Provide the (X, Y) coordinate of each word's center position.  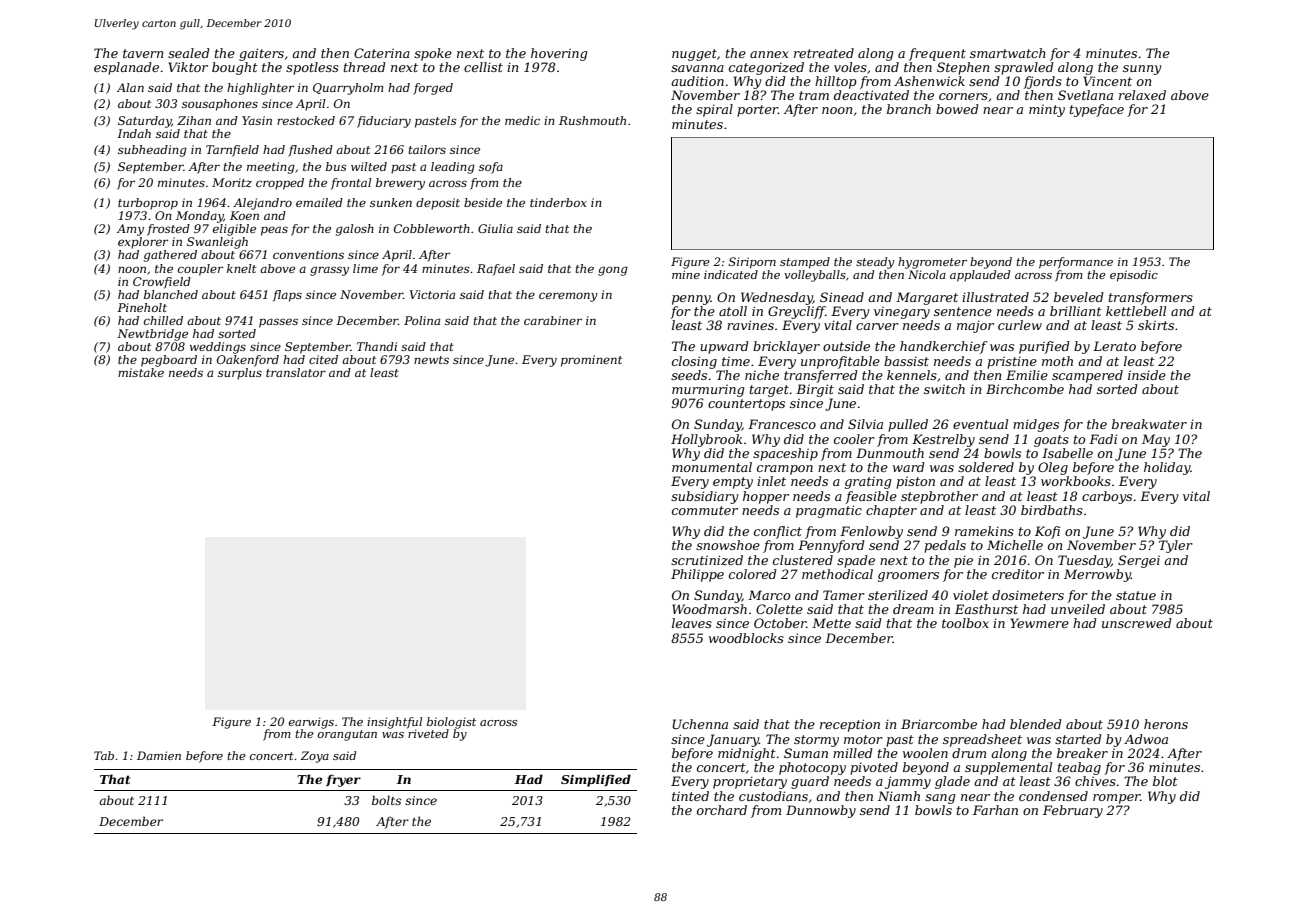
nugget (694, 55)
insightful (394, 723)
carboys (1107, 497)
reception (850, 725)
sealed (189, 53)
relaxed (1142, 95)
